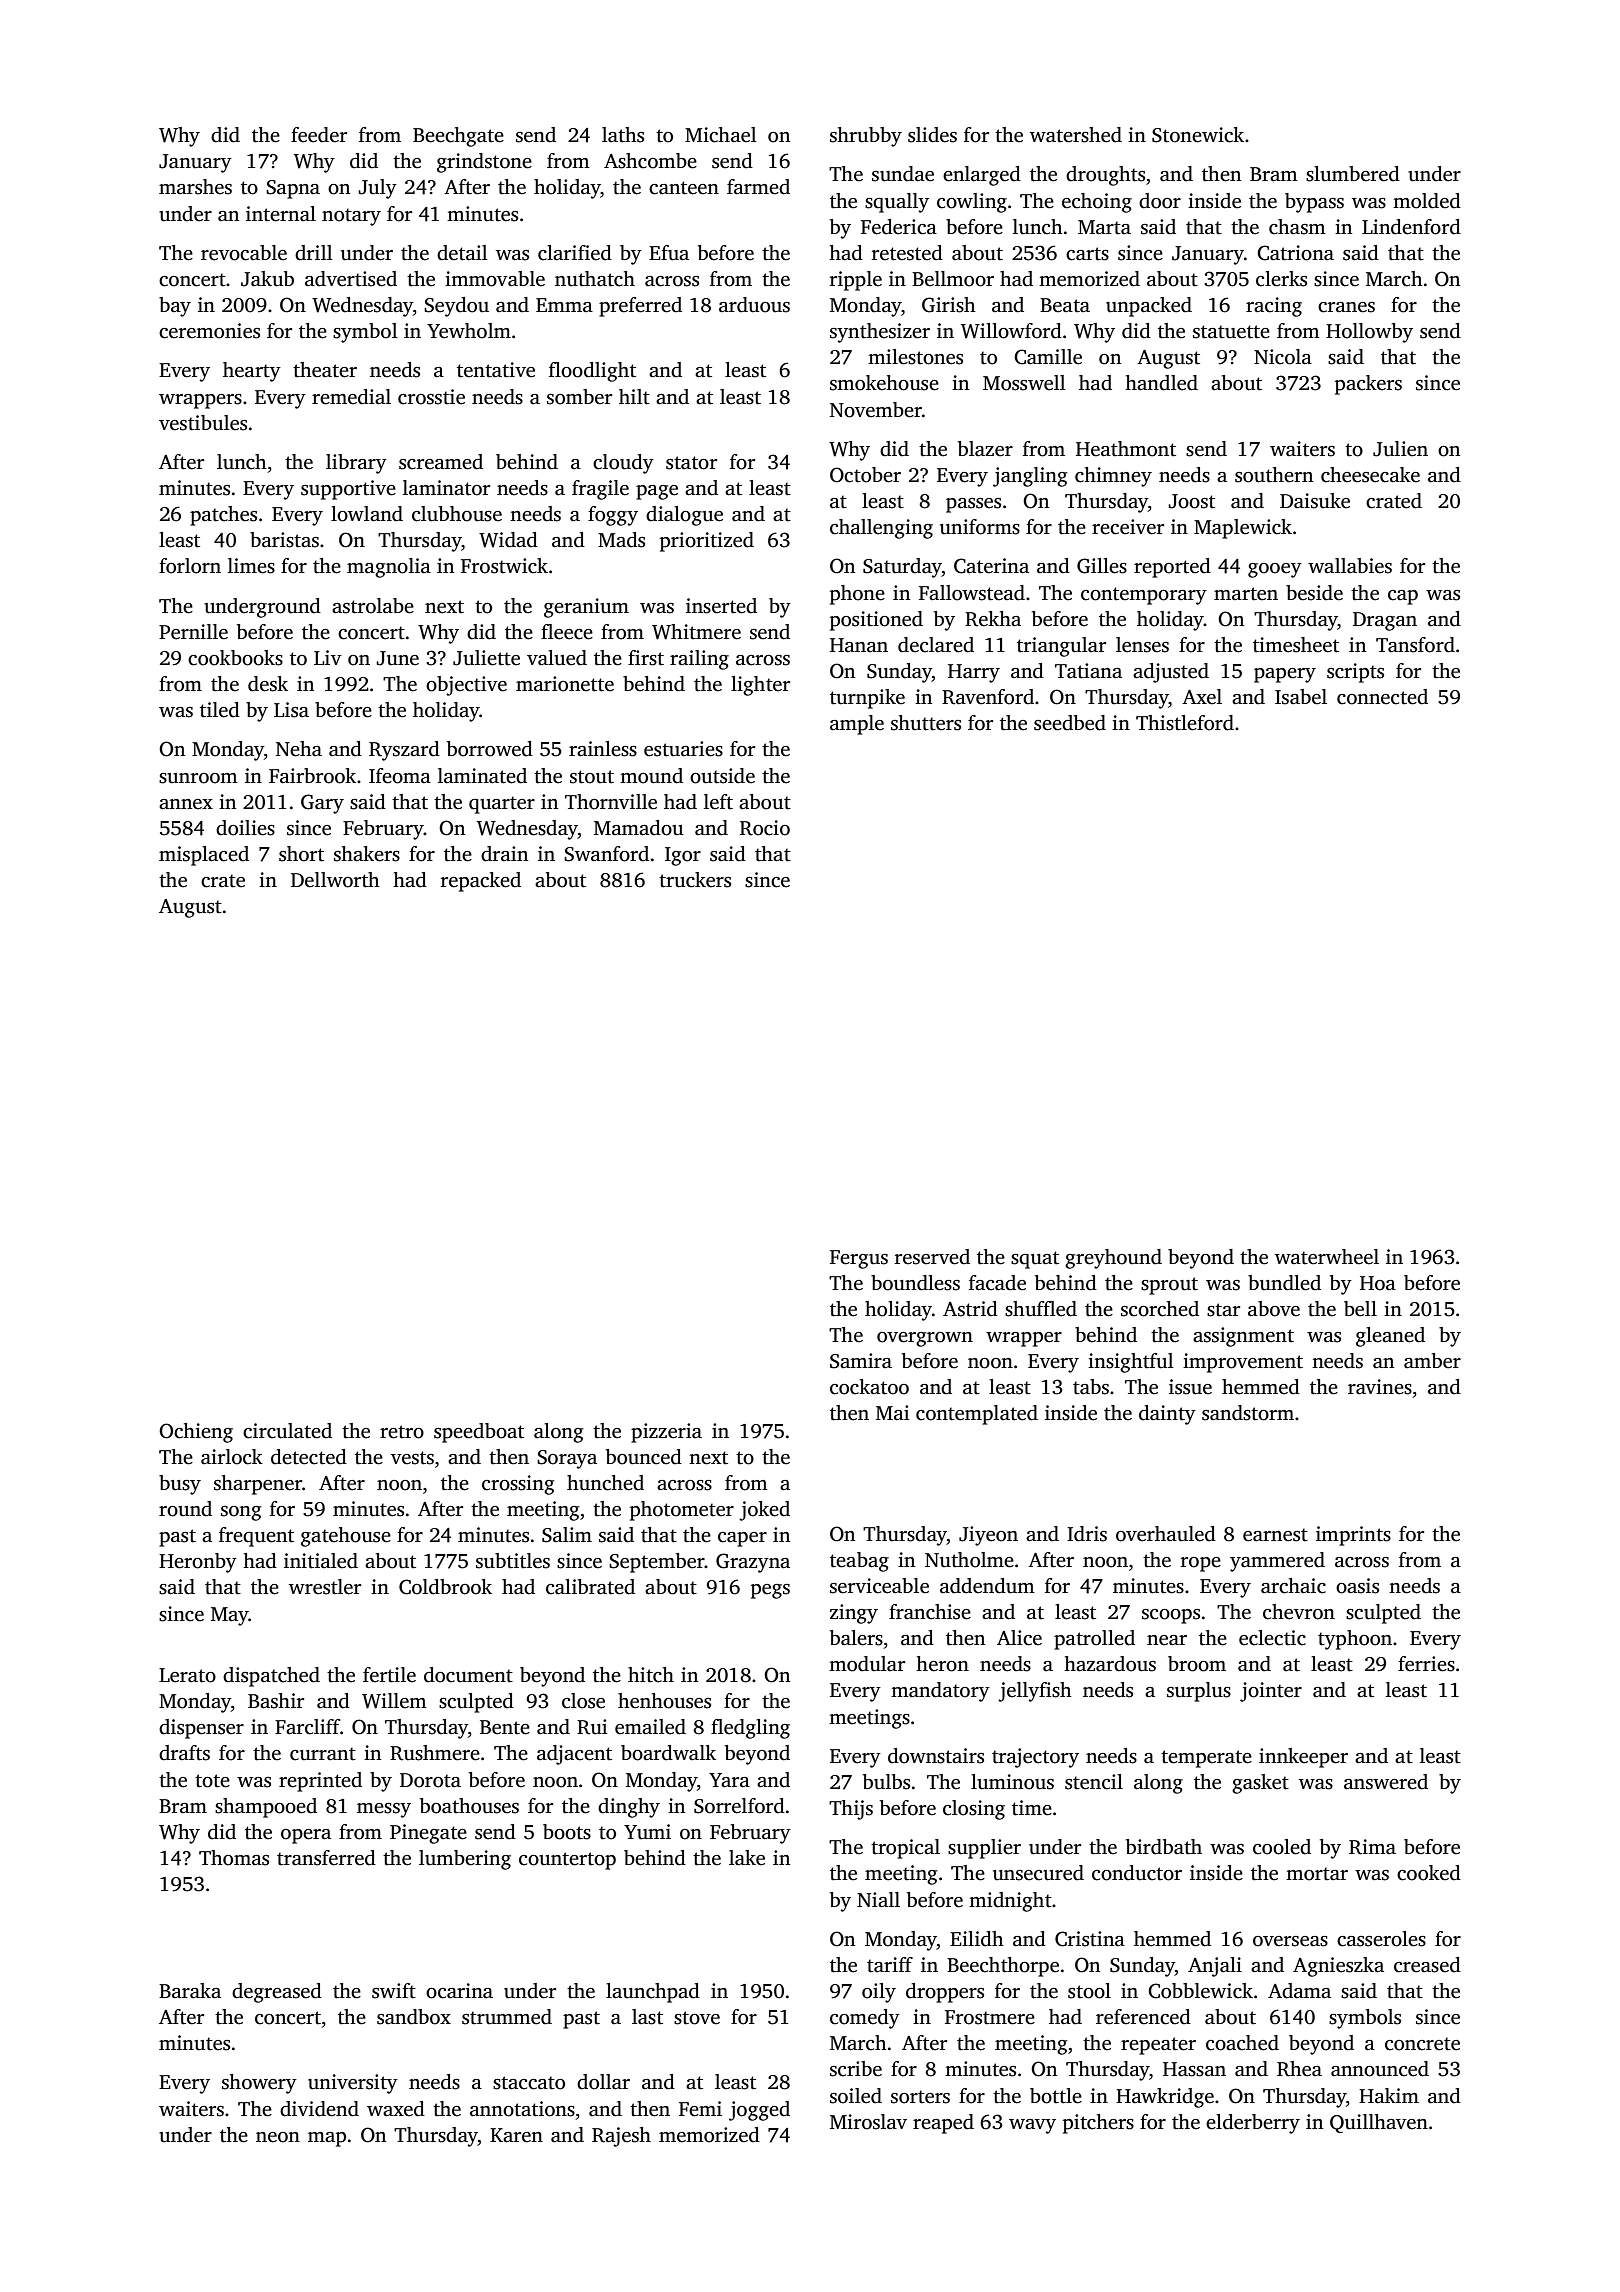 This screenshot has height=2292, width=1620. Describe the element at coordinates (276, 1701) in the screenshot. I see `Bashir` at that location.
